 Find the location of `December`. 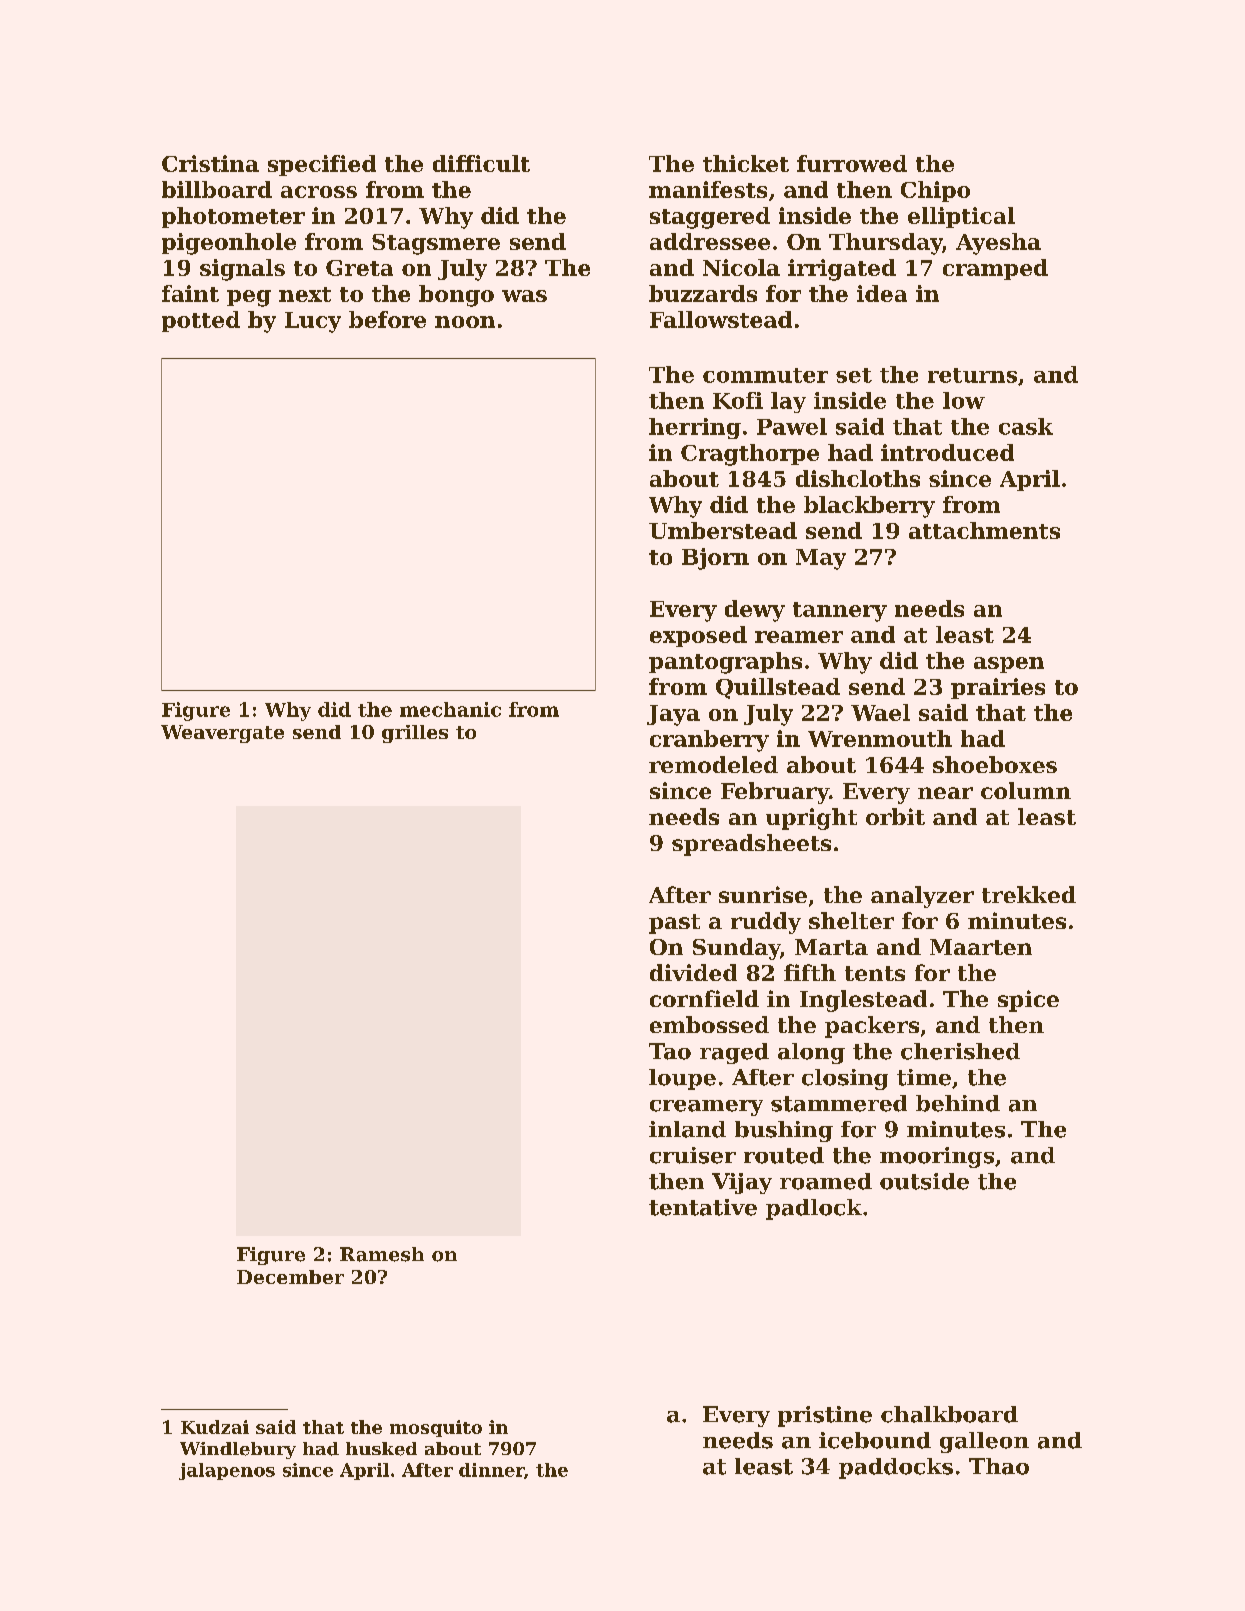

December is located at coordinates (290, 1277).
